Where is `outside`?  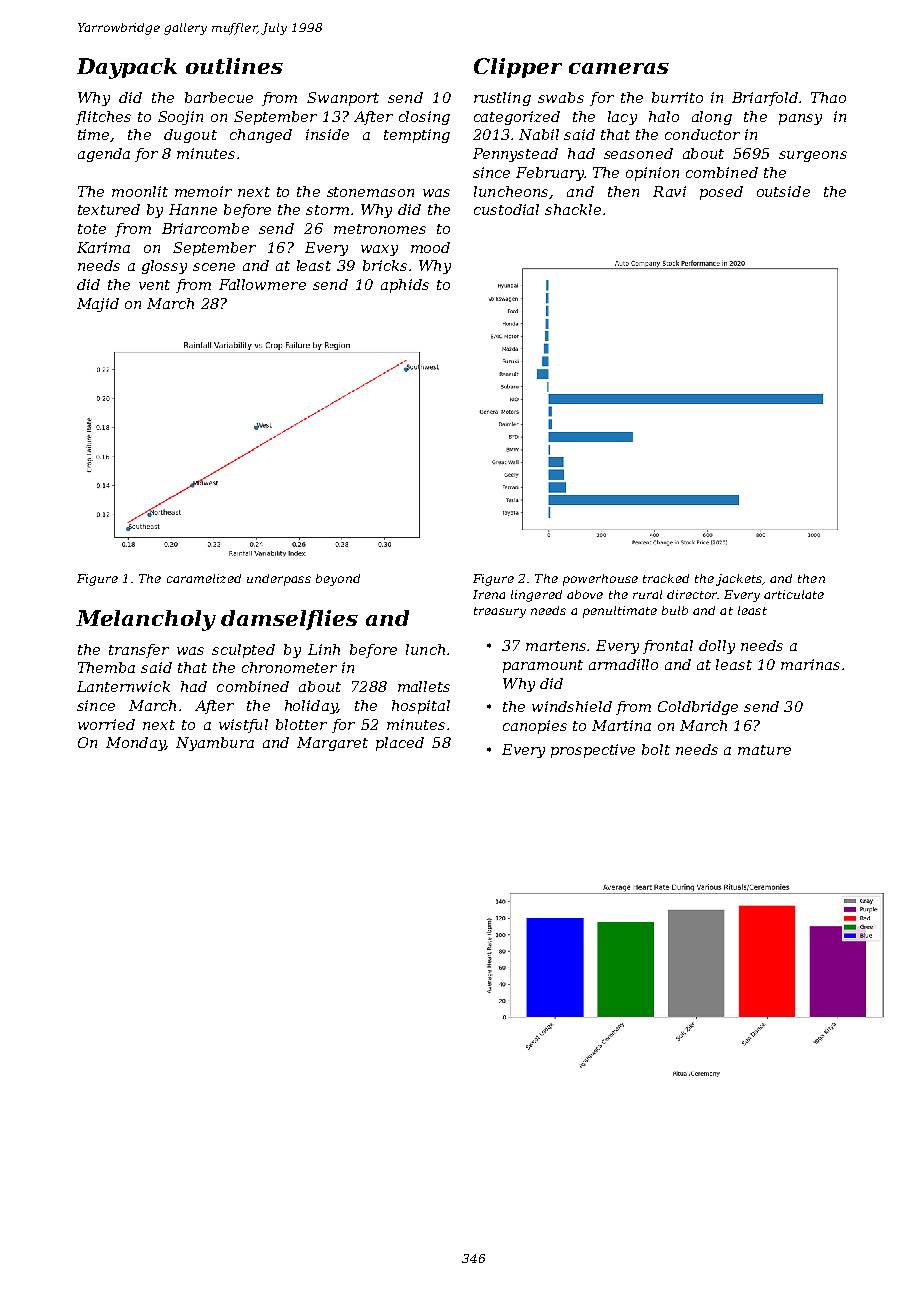
outside is located at coordinates (783, 191).
